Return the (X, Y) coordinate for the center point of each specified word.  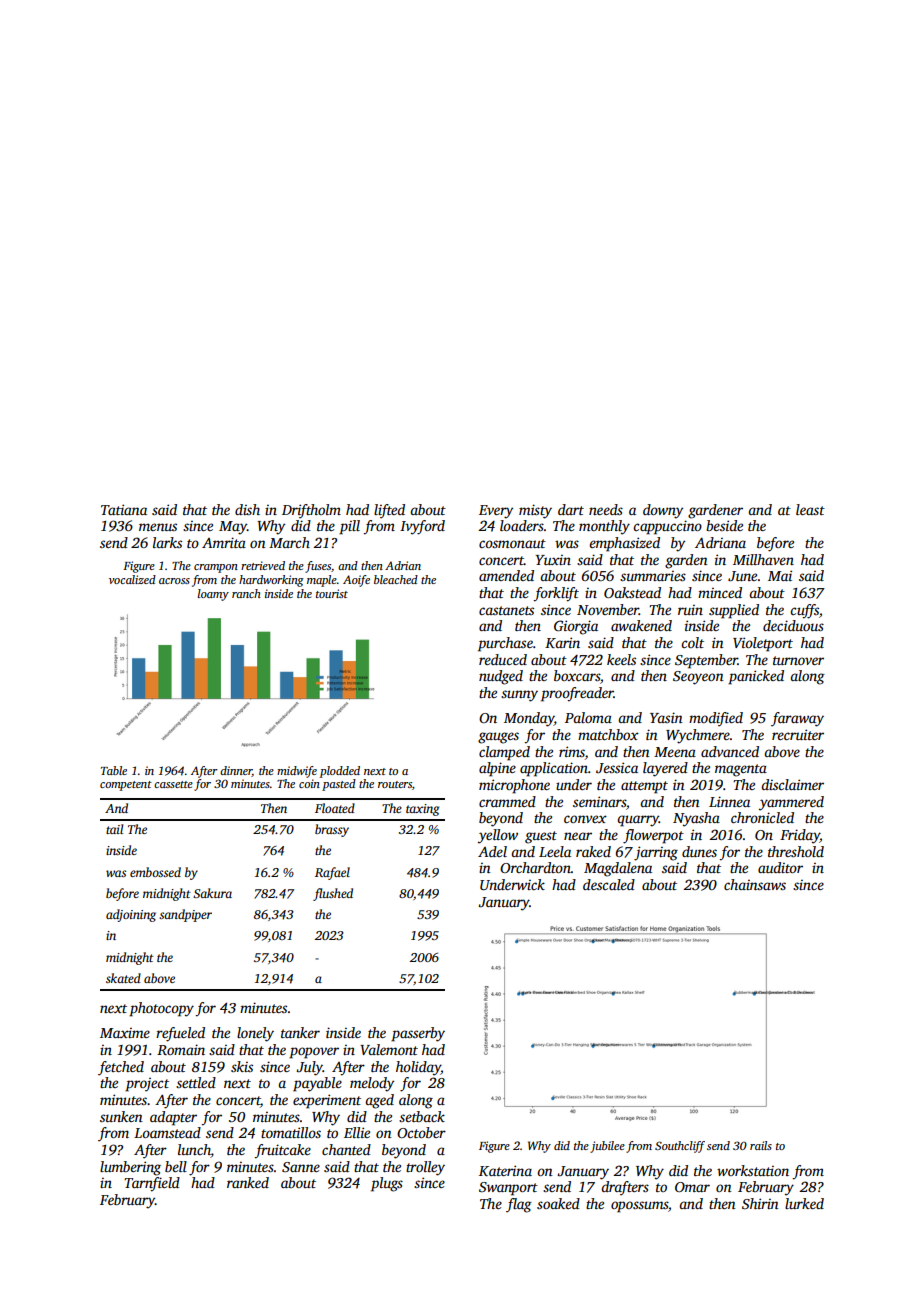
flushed (333, 894)
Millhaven (763, 559)
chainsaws (755, 884)
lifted (389, 511)
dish (247, 509)
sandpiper (185, 915)
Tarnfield (152, 1184)
